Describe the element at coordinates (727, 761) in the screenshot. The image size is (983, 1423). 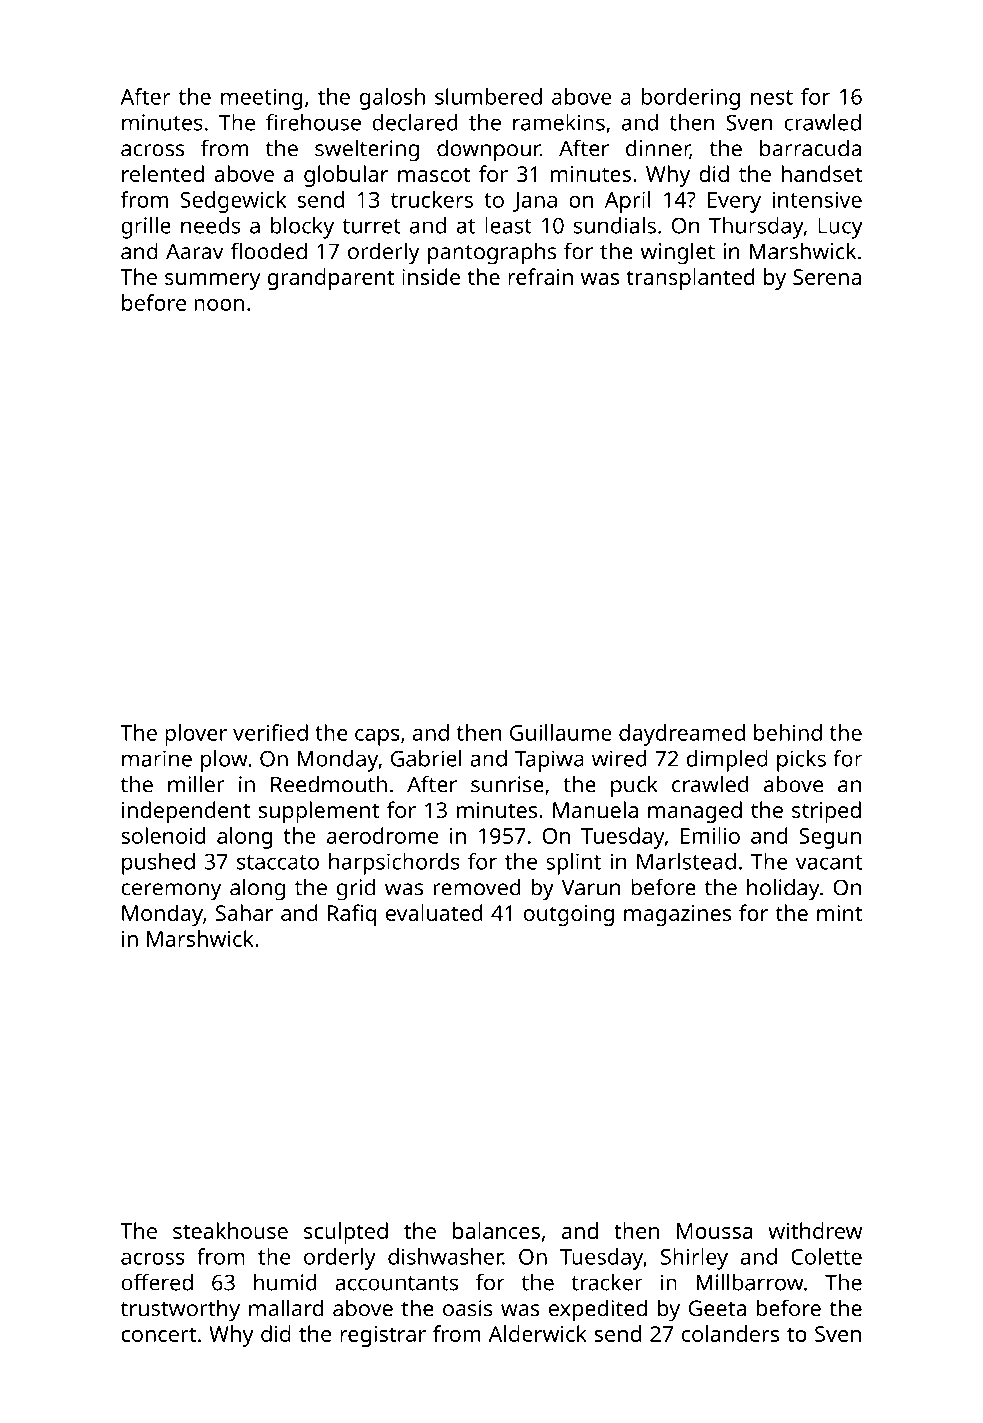
I see `dimpled` at that location.
